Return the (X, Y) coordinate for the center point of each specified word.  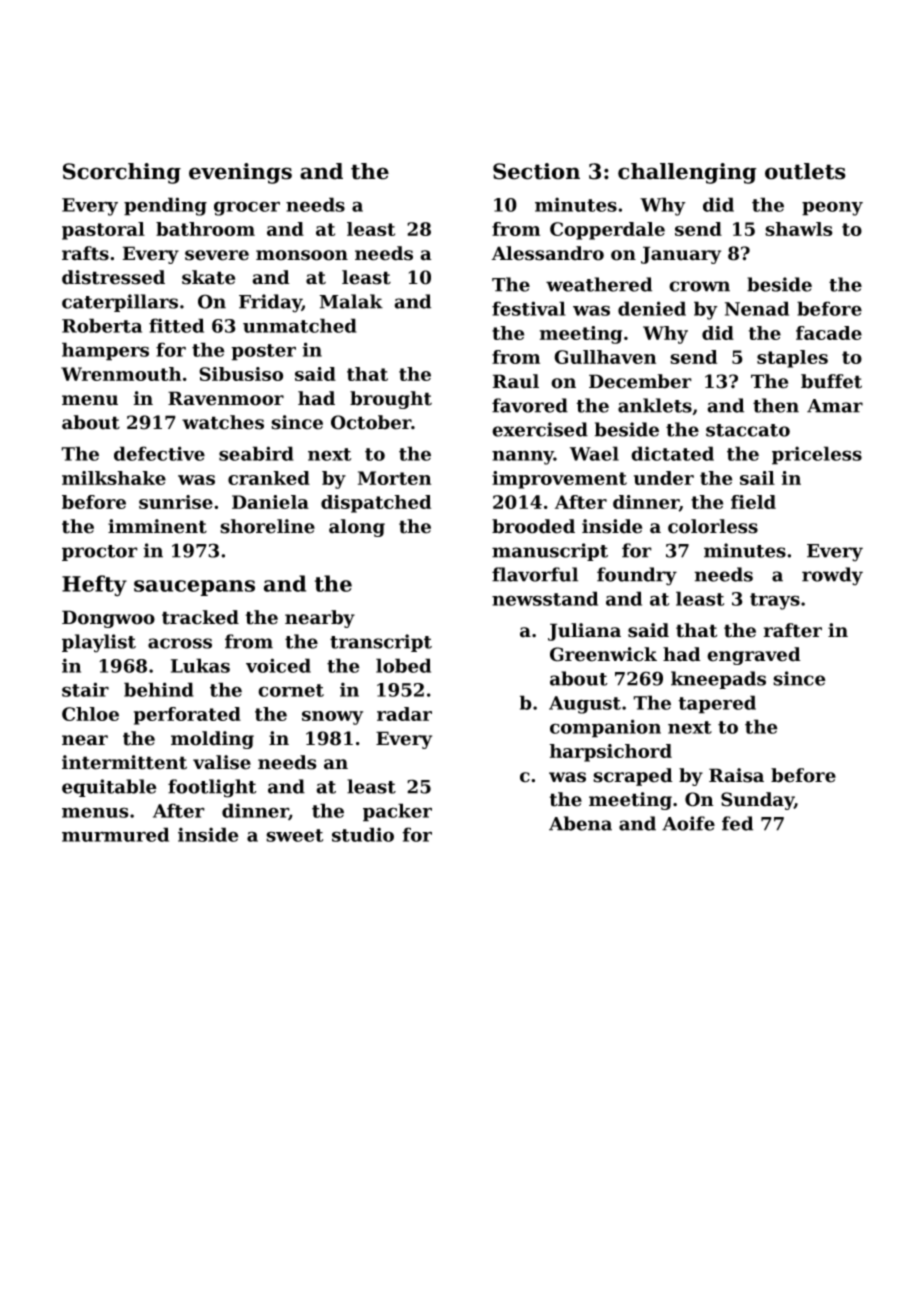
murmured (115, 834)
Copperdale (607, 231)
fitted (176, 325)
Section (536, 171)
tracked (200, 617)
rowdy (832, 576)
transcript (381, 643)
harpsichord (610, 753)
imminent (157, 526)
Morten (394, 478)
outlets (805, 171)
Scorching (122, 173)
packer (397, 812)
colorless (713, 526)
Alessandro (547, 253)
